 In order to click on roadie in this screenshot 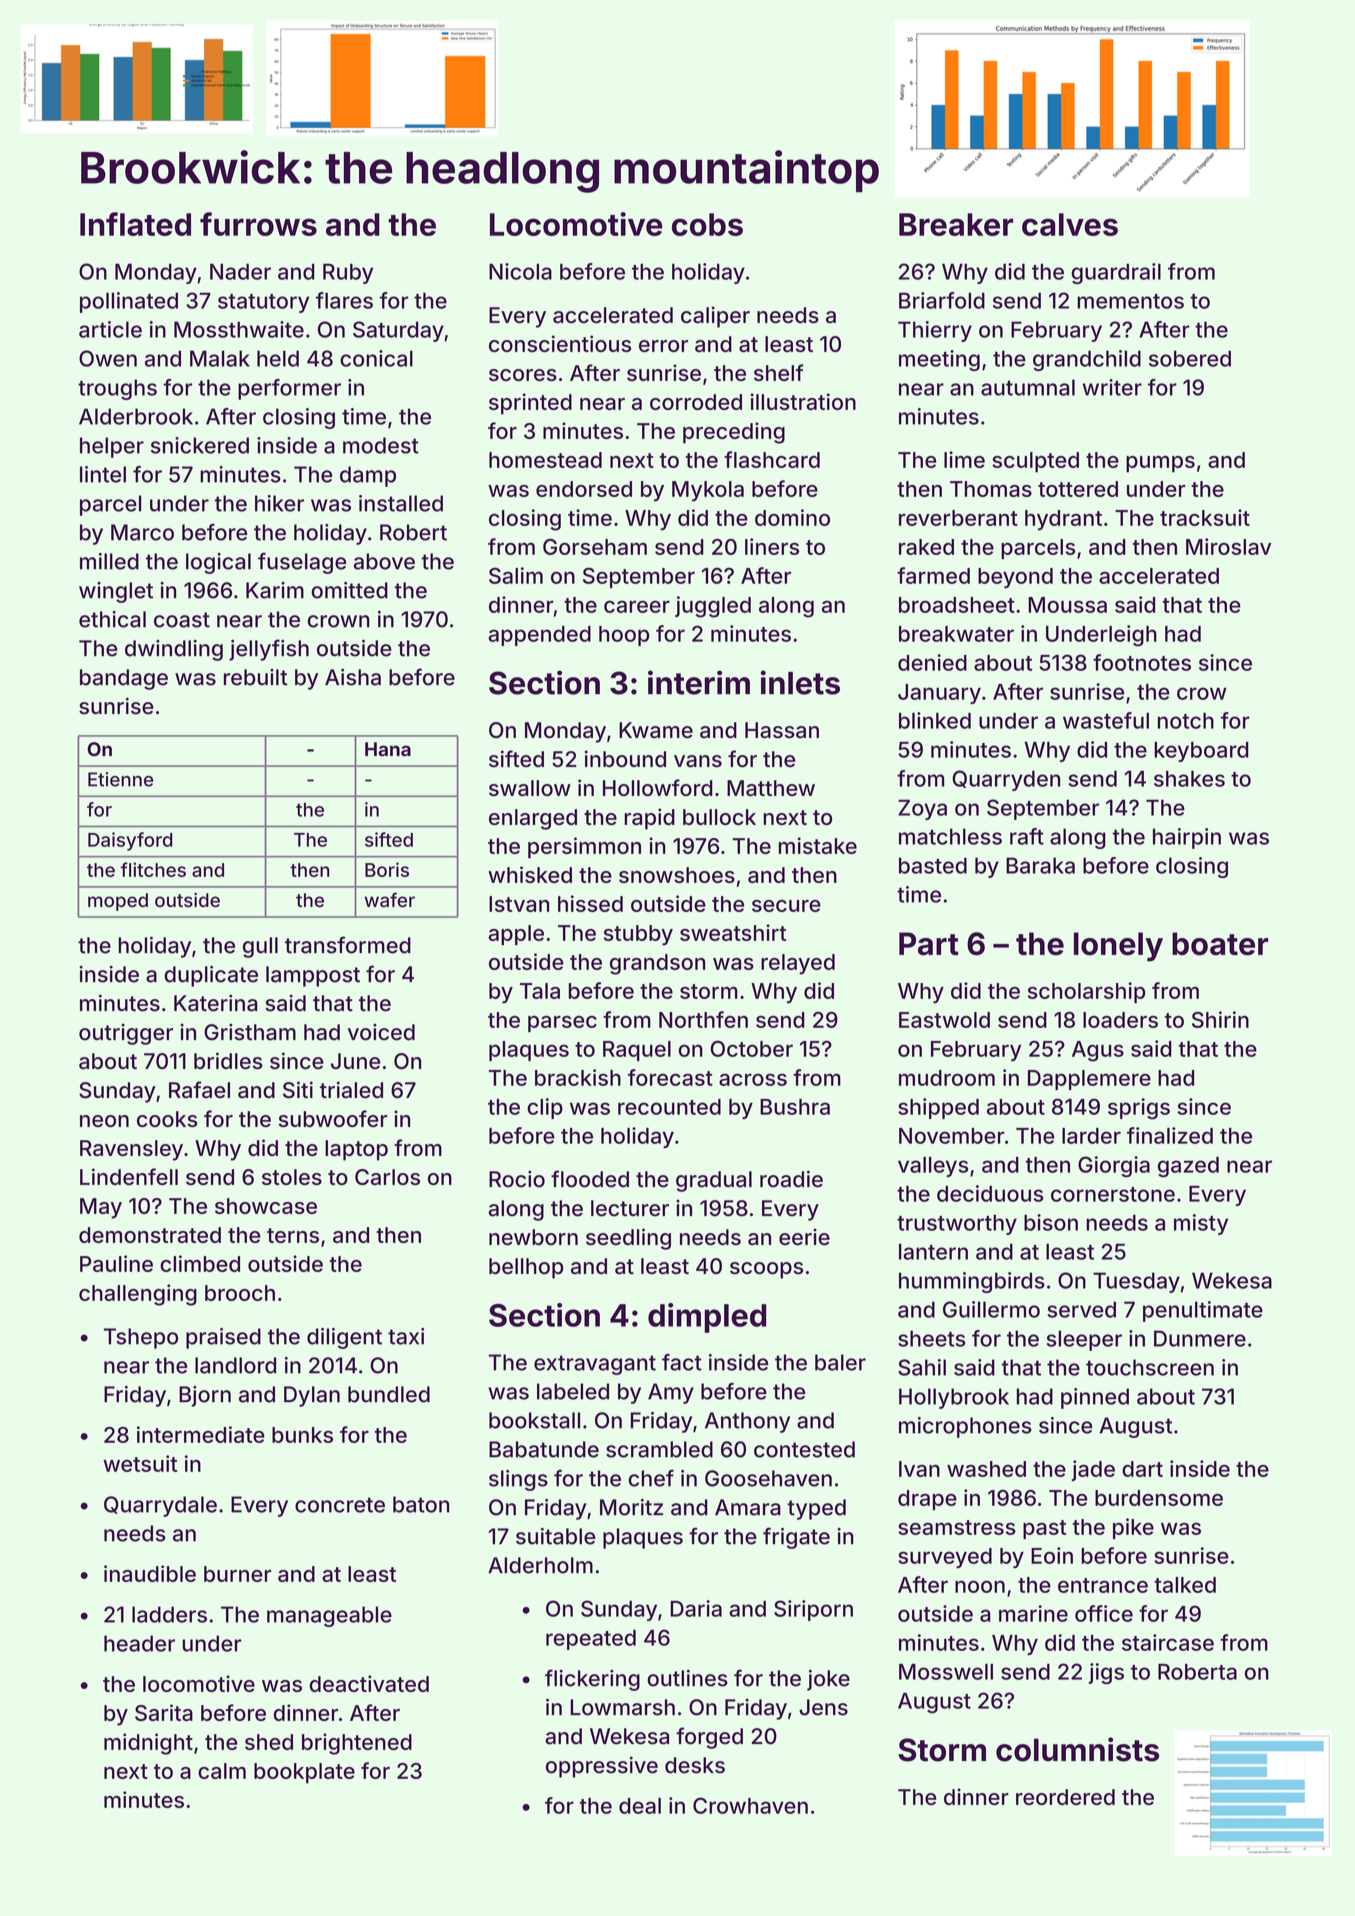, I will do `click(791, 1179)`.
